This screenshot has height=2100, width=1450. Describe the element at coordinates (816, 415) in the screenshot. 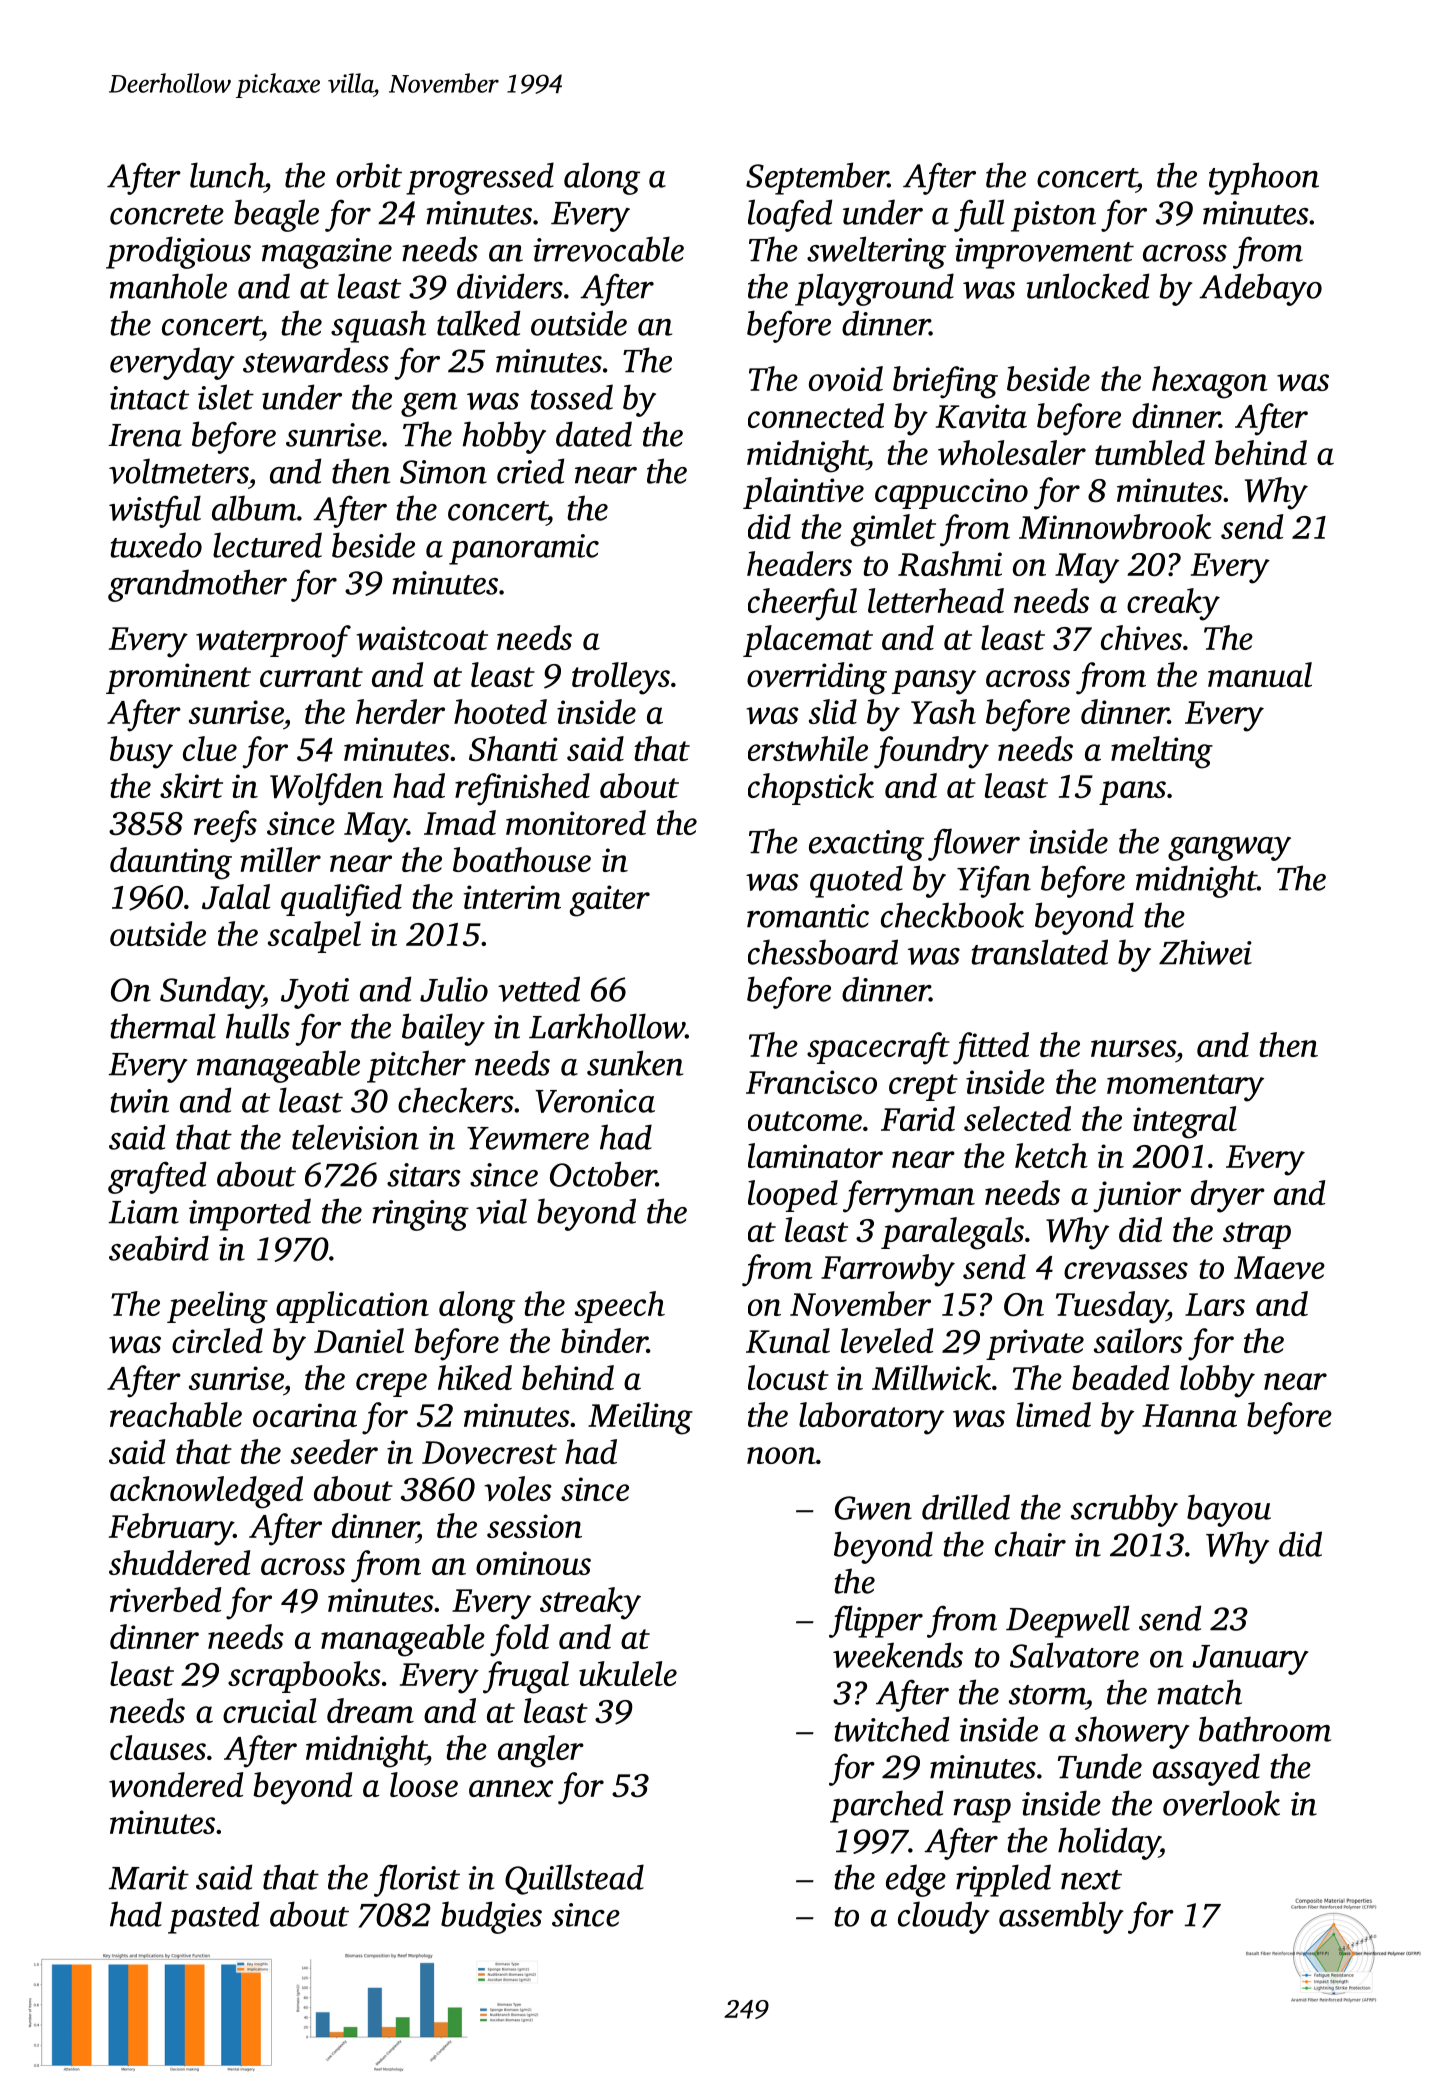

I see `connected` at that location.
